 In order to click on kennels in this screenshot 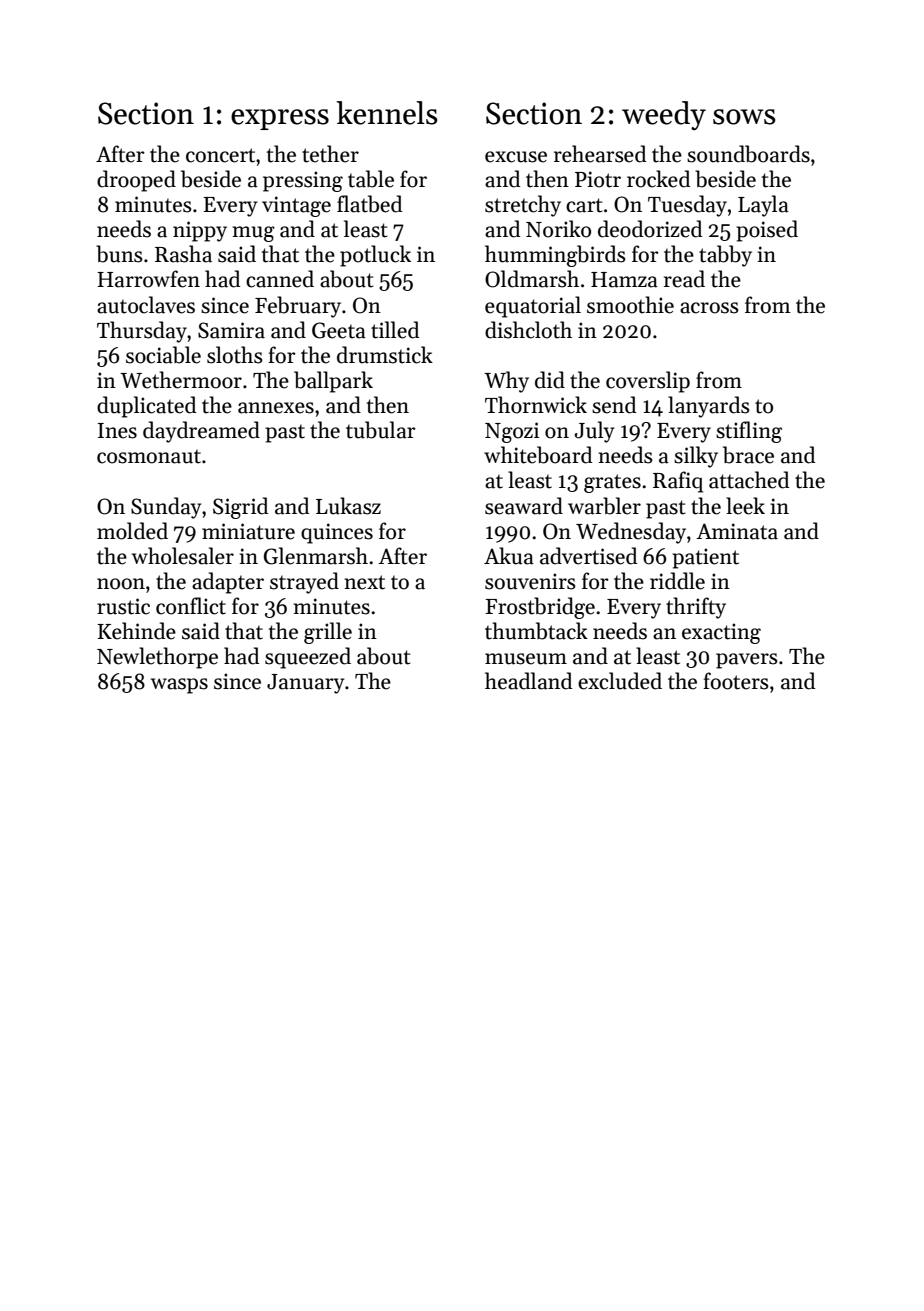, I will do `click(387, 113)`.
